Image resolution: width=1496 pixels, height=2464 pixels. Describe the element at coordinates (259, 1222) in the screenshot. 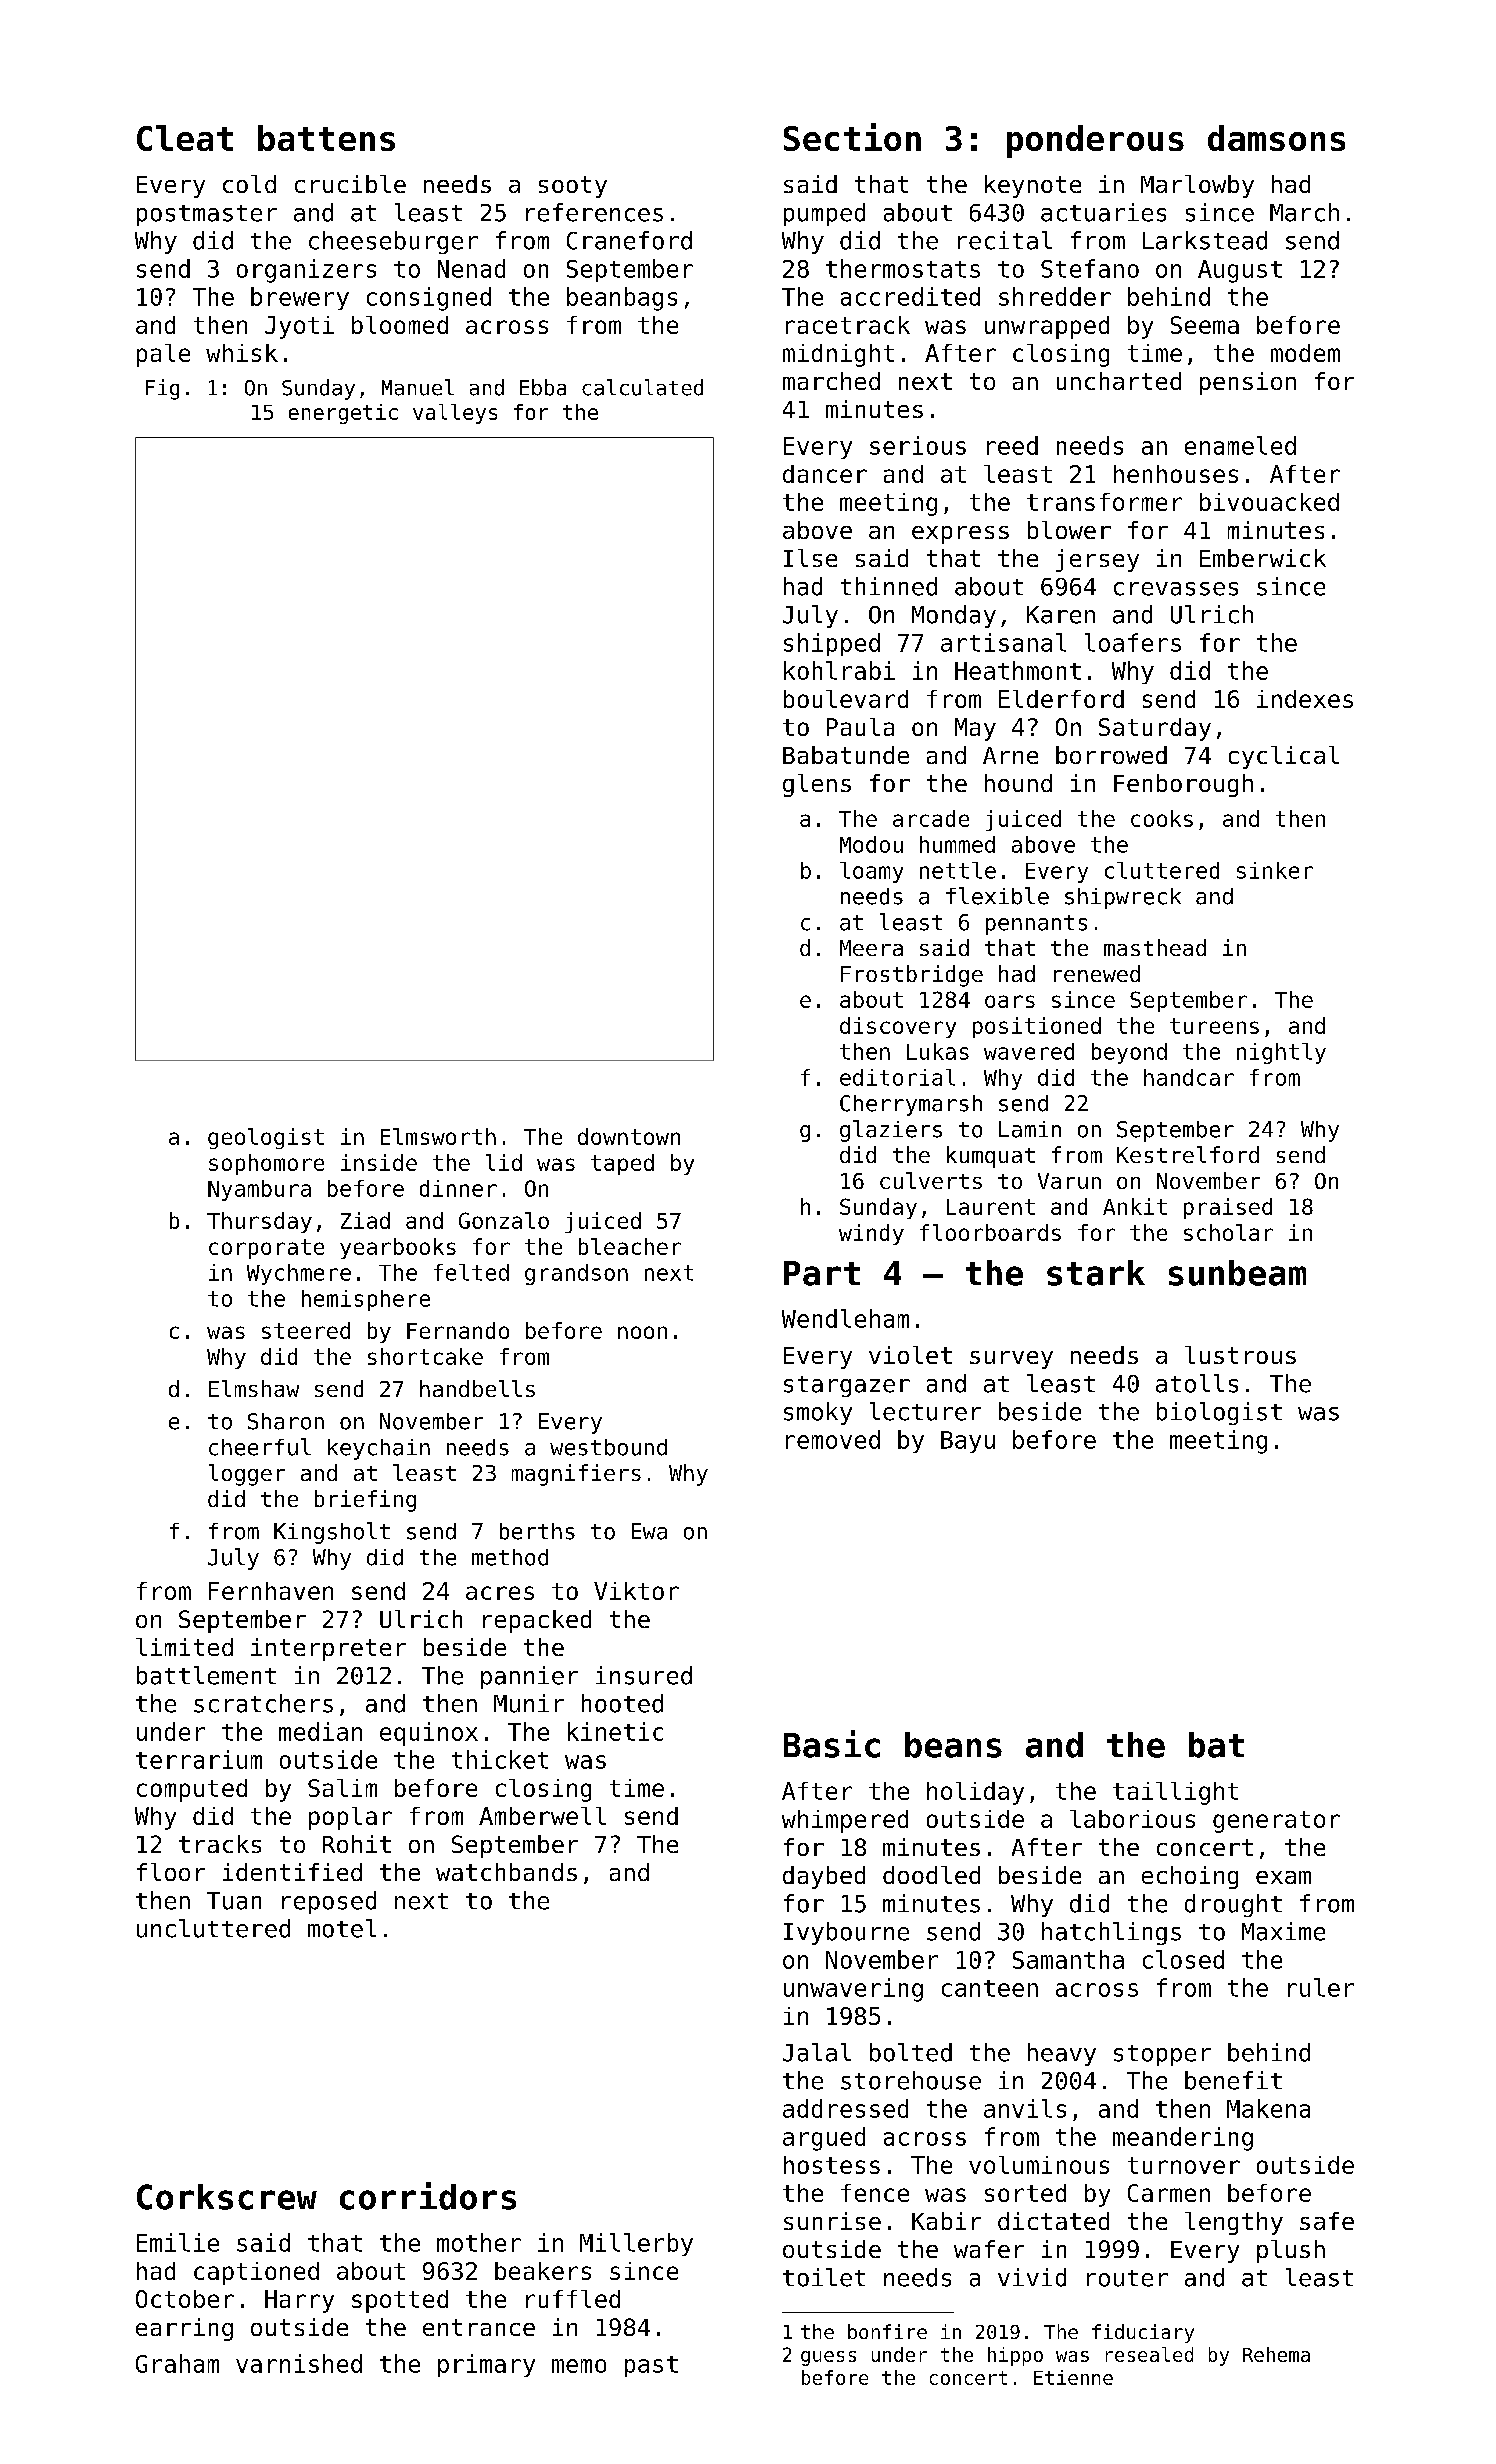

I see `Thursday` at that location.
